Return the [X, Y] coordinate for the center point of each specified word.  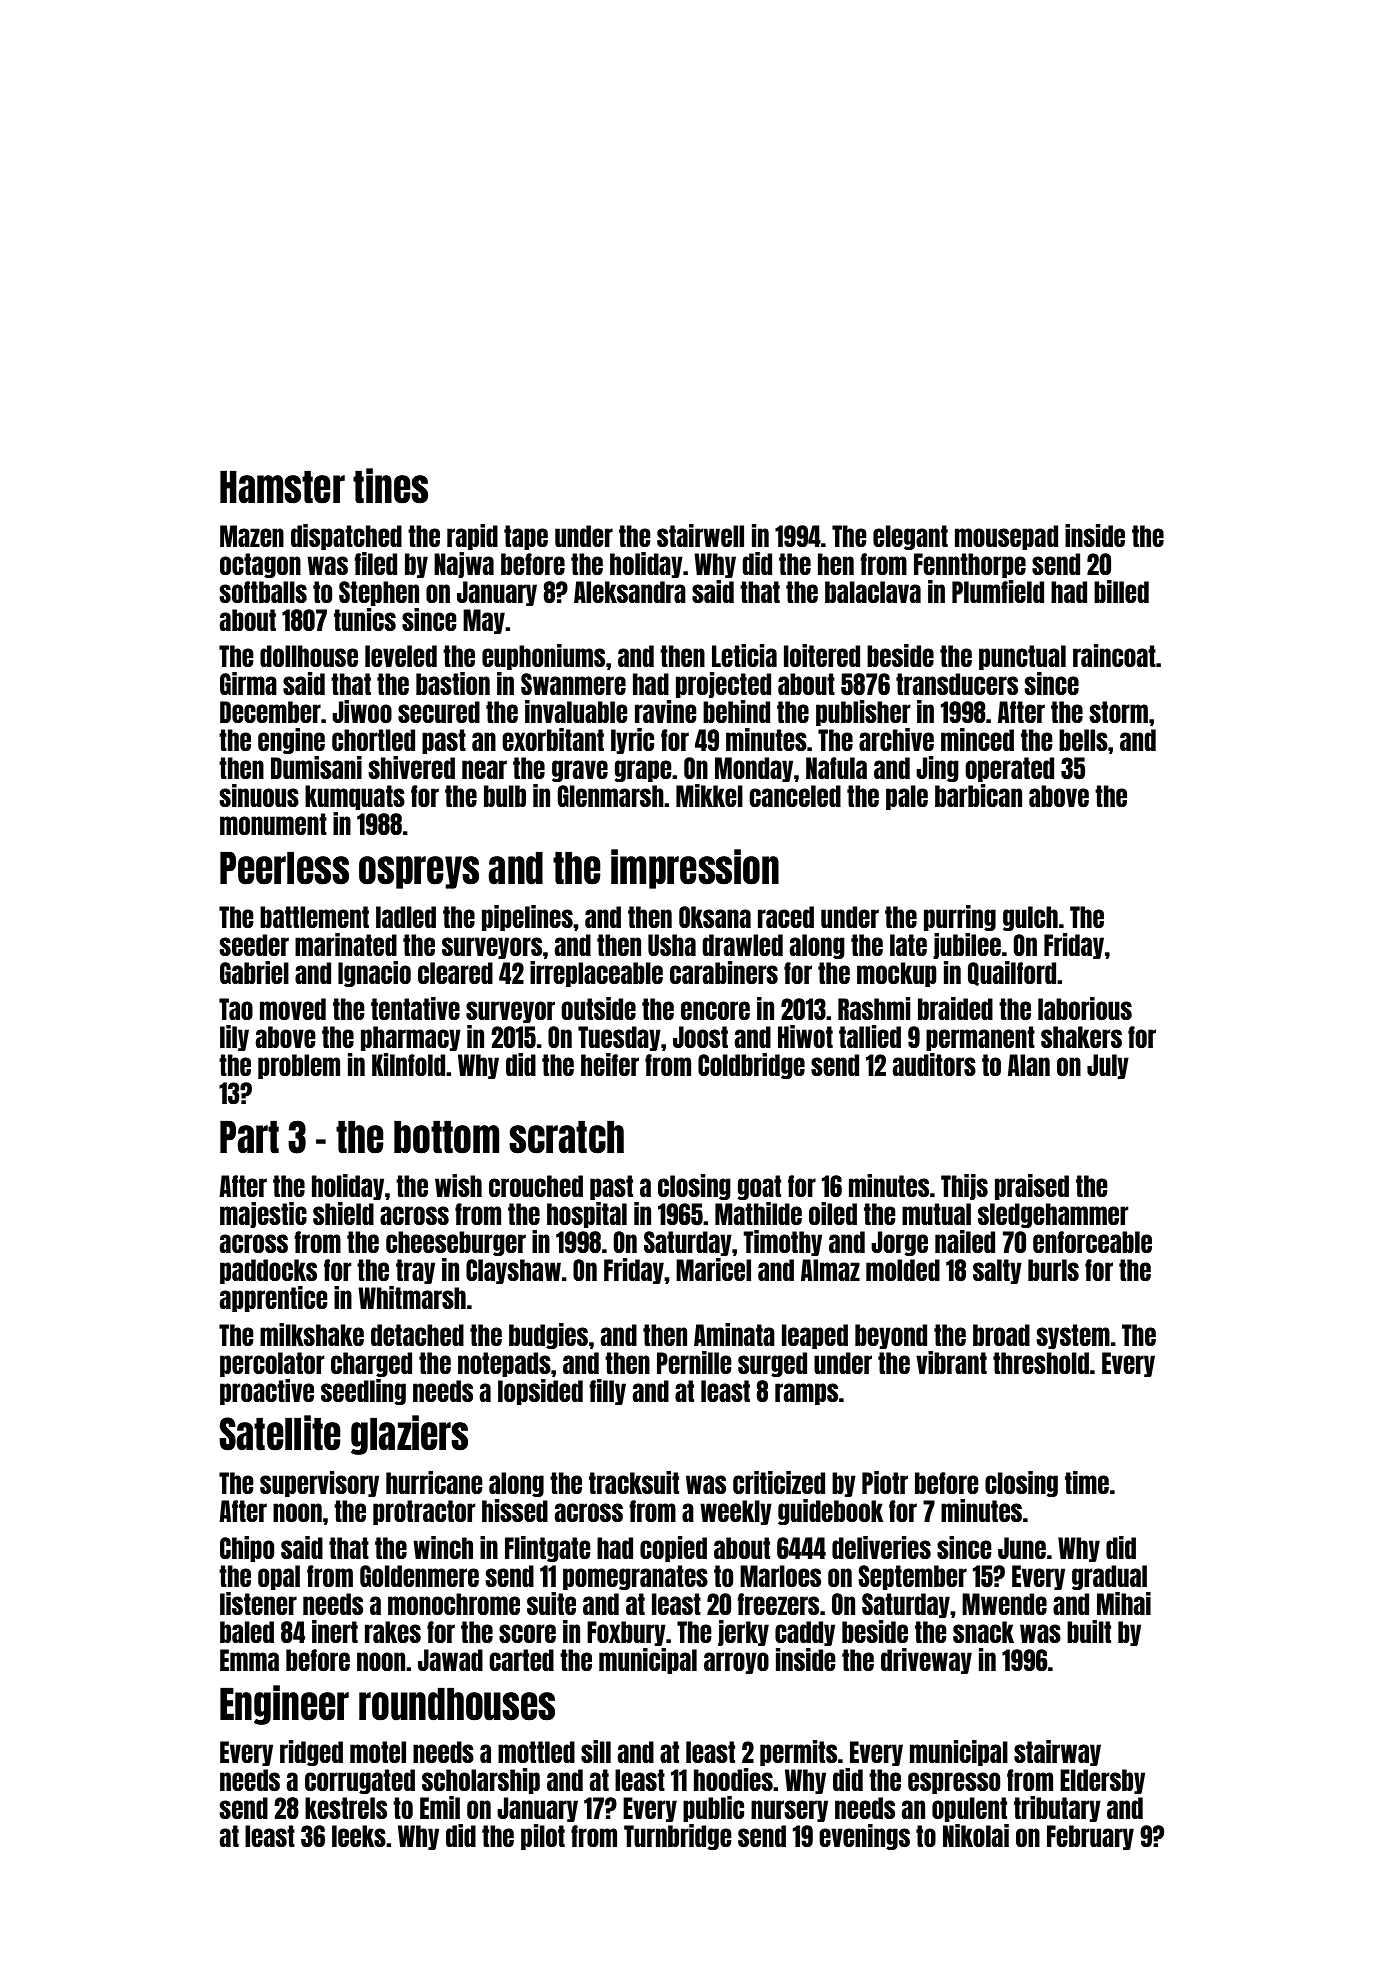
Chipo [247, 1549]
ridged [311, 1753]
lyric [632, 741]
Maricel [713, 1269]
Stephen [379, 593]
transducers [957, 684]
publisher [863, 713]
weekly [736, 1512]
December [270, 712]
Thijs [964, 1187]
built [1089, 1631]
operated [1009, 769]
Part [249, 1137]
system [1073, 1336]
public [713, 1809]
